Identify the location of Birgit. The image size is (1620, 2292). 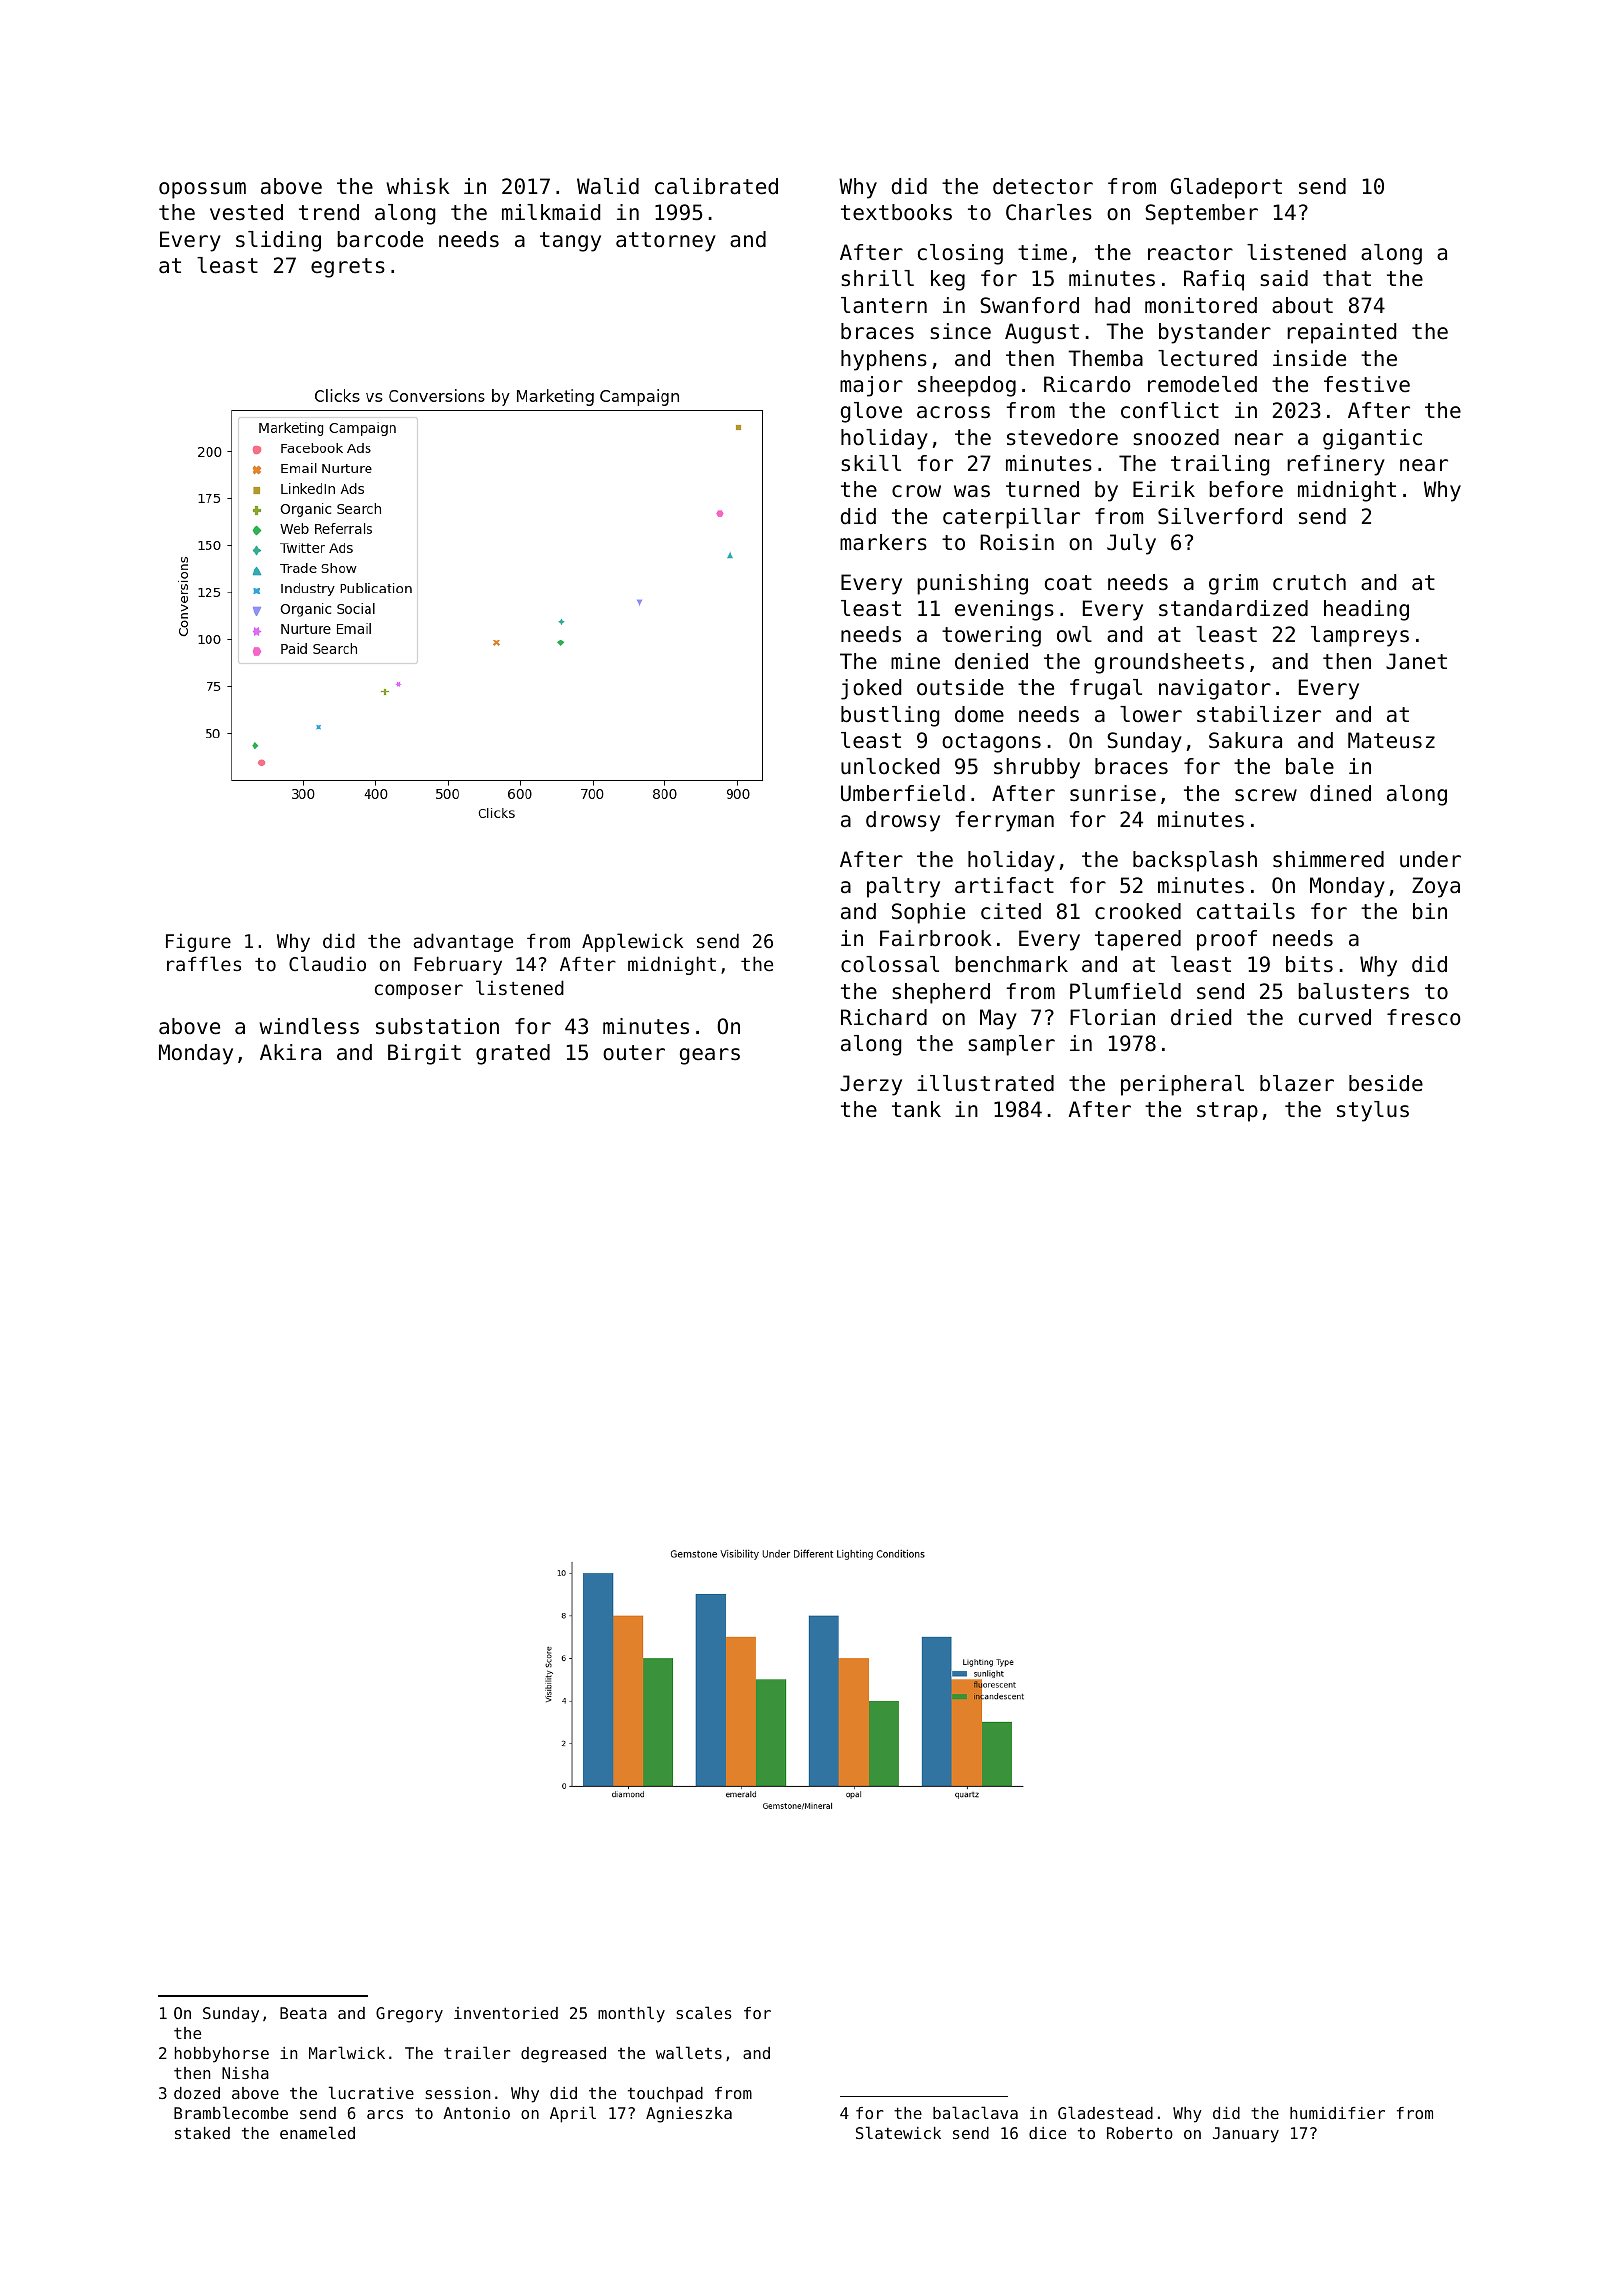
(424, 1054).
